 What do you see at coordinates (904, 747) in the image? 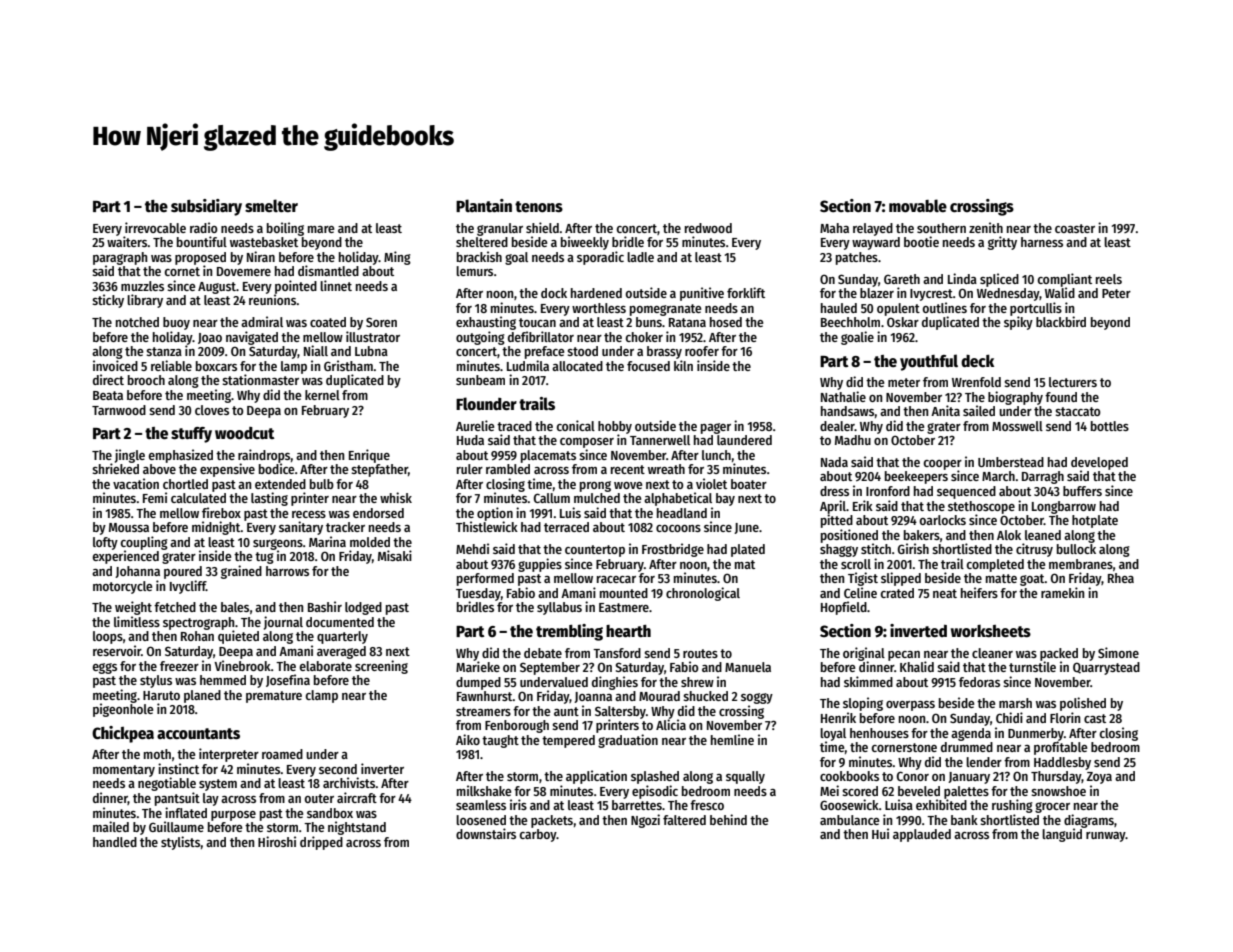
I see `cornerstone` at bounding box center [904, 747].
